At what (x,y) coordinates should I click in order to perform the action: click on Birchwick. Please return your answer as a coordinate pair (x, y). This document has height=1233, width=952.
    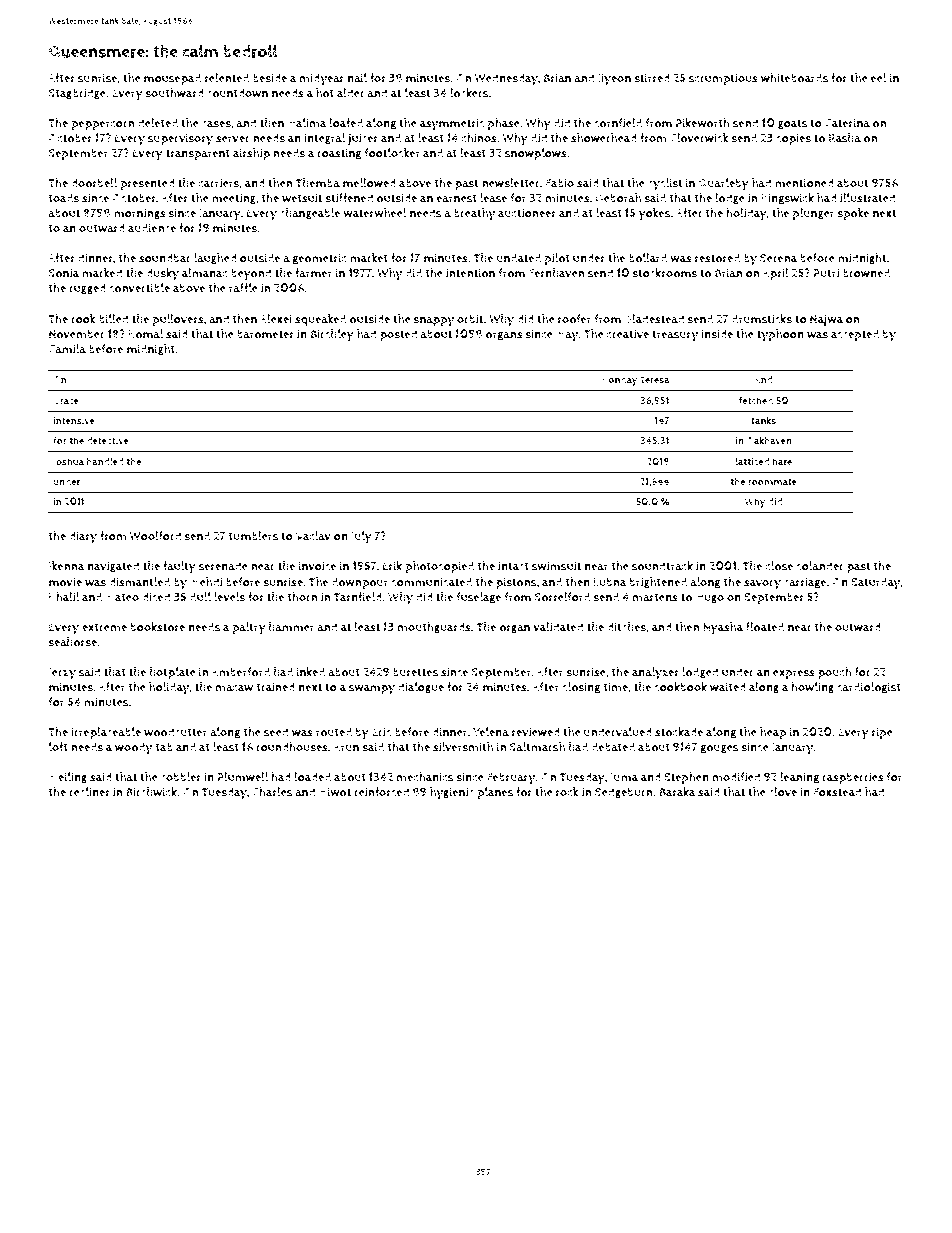
    Looking at the image, I should click on (151, 792).
